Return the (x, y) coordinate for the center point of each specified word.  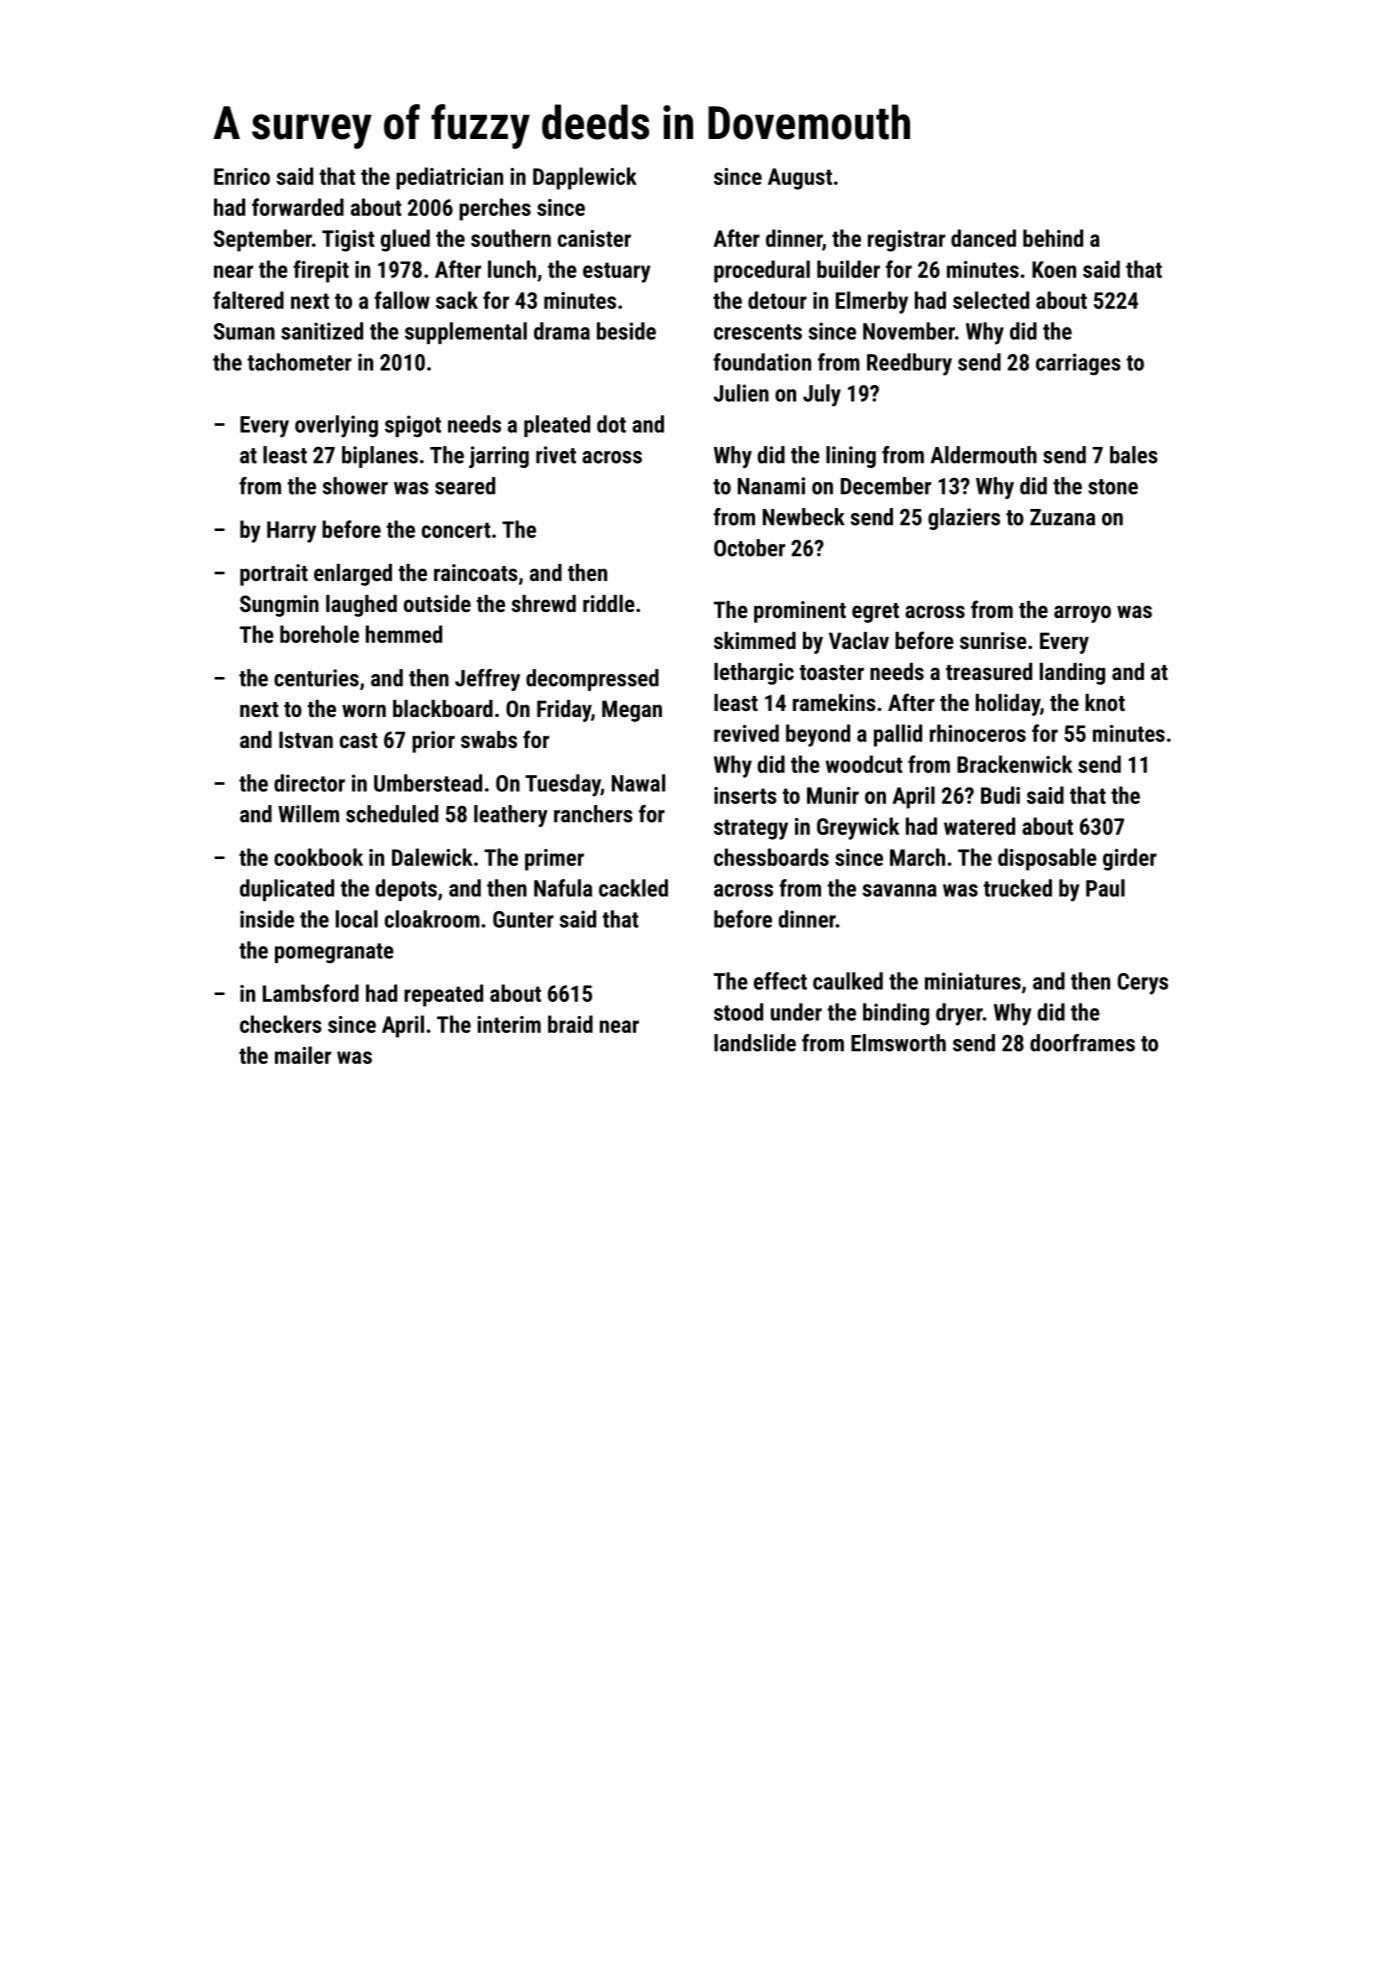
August (800, 179)
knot (1105, 702)
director (309, 783)
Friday (564, 711)
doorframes (1082, 1043)
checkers (281, 1024)
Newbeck (804, 517)
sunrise (993, 640)
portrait (274, 575)
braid (570, 1024)
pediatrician (449, 178)
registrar (906, 241)
